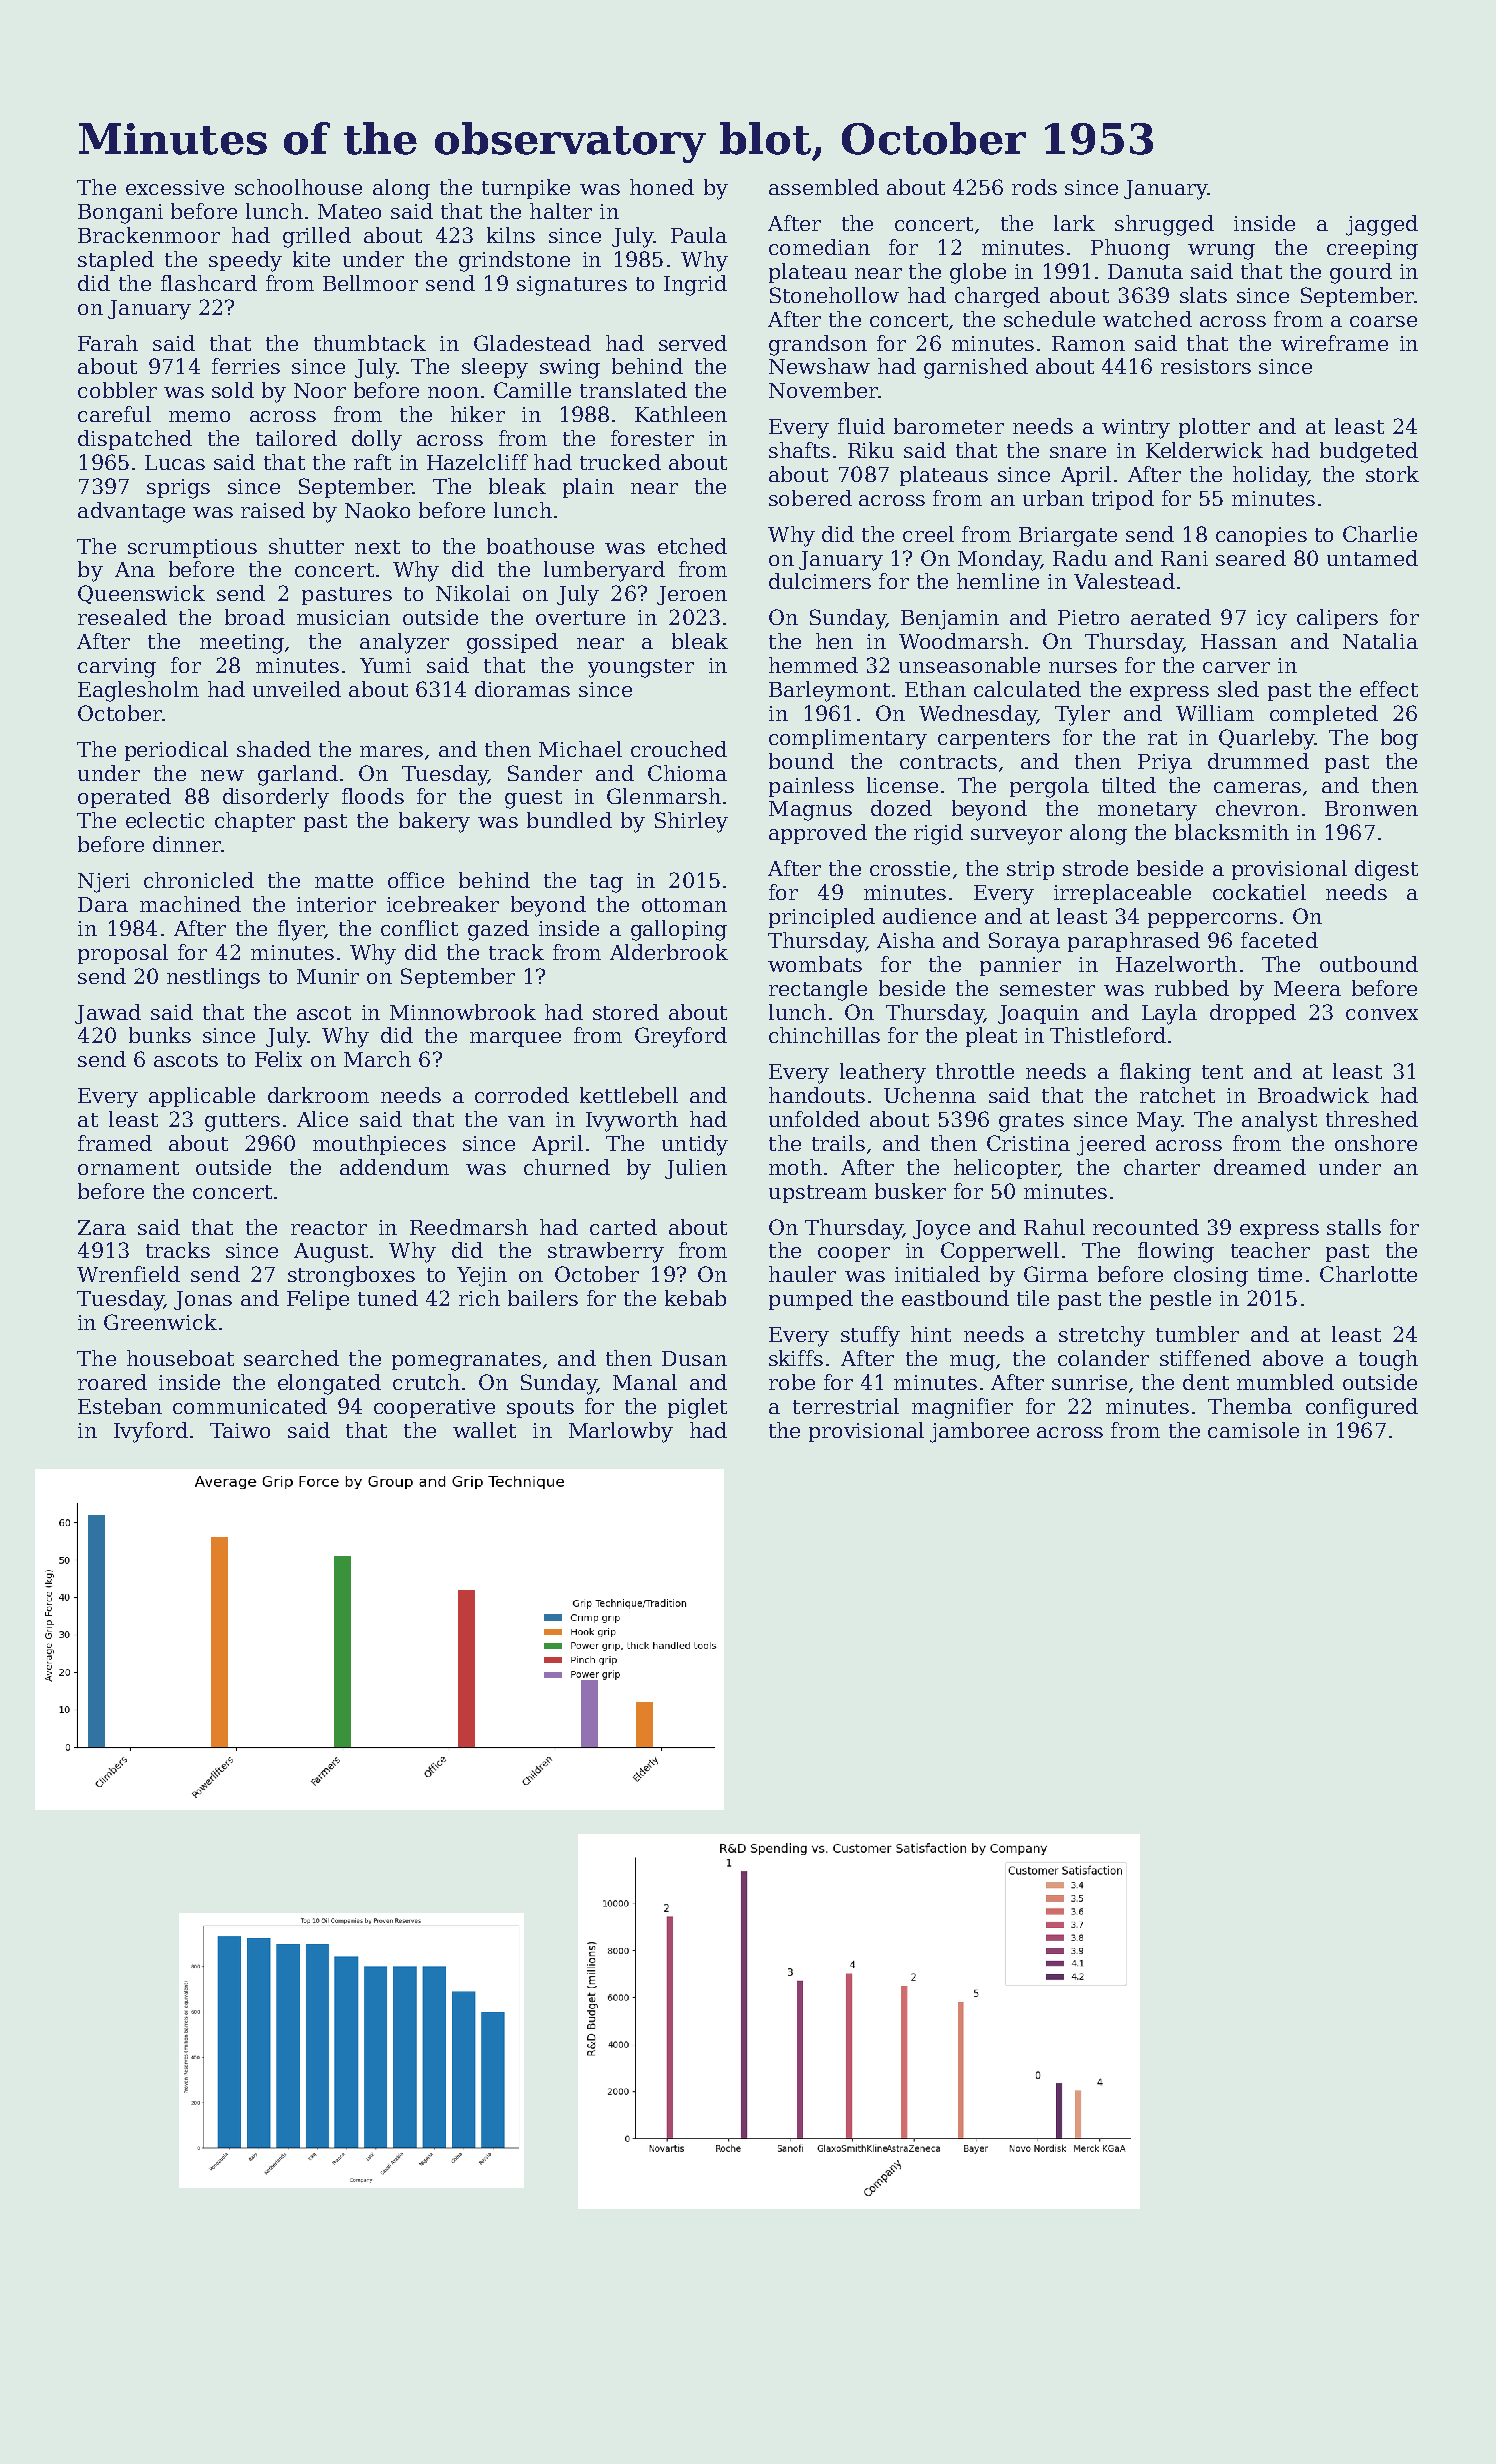  Describe the element at coordinates (1371, 808) in the document. I see `Bronwen` at that location.
